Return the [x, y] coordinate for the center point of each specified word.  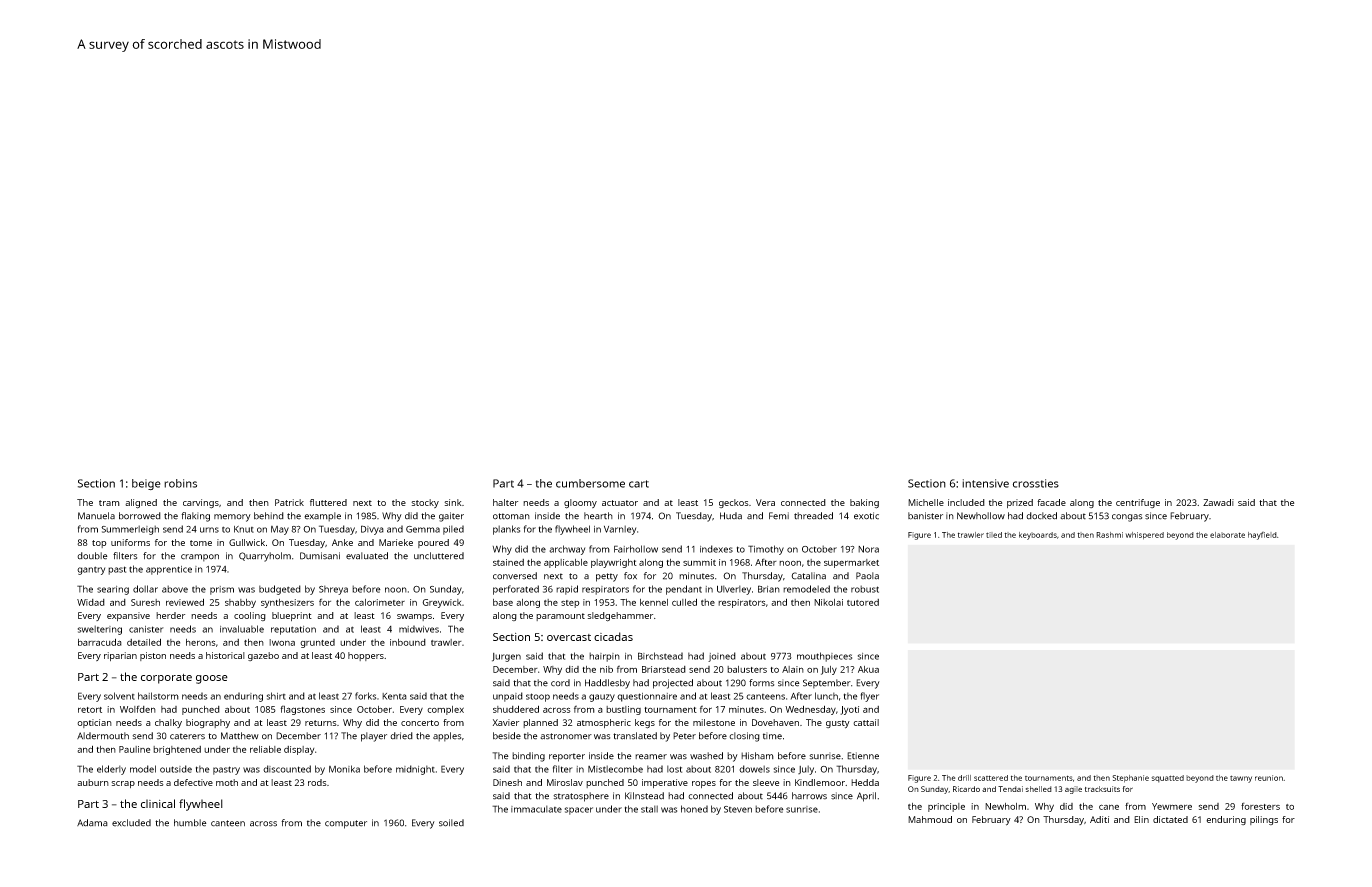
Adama [92, 823]
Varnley [620, 530]
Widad [91, 602]
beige [146, 484]
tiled [994, 535]
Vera [765, 502]
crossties [1036, 483]
